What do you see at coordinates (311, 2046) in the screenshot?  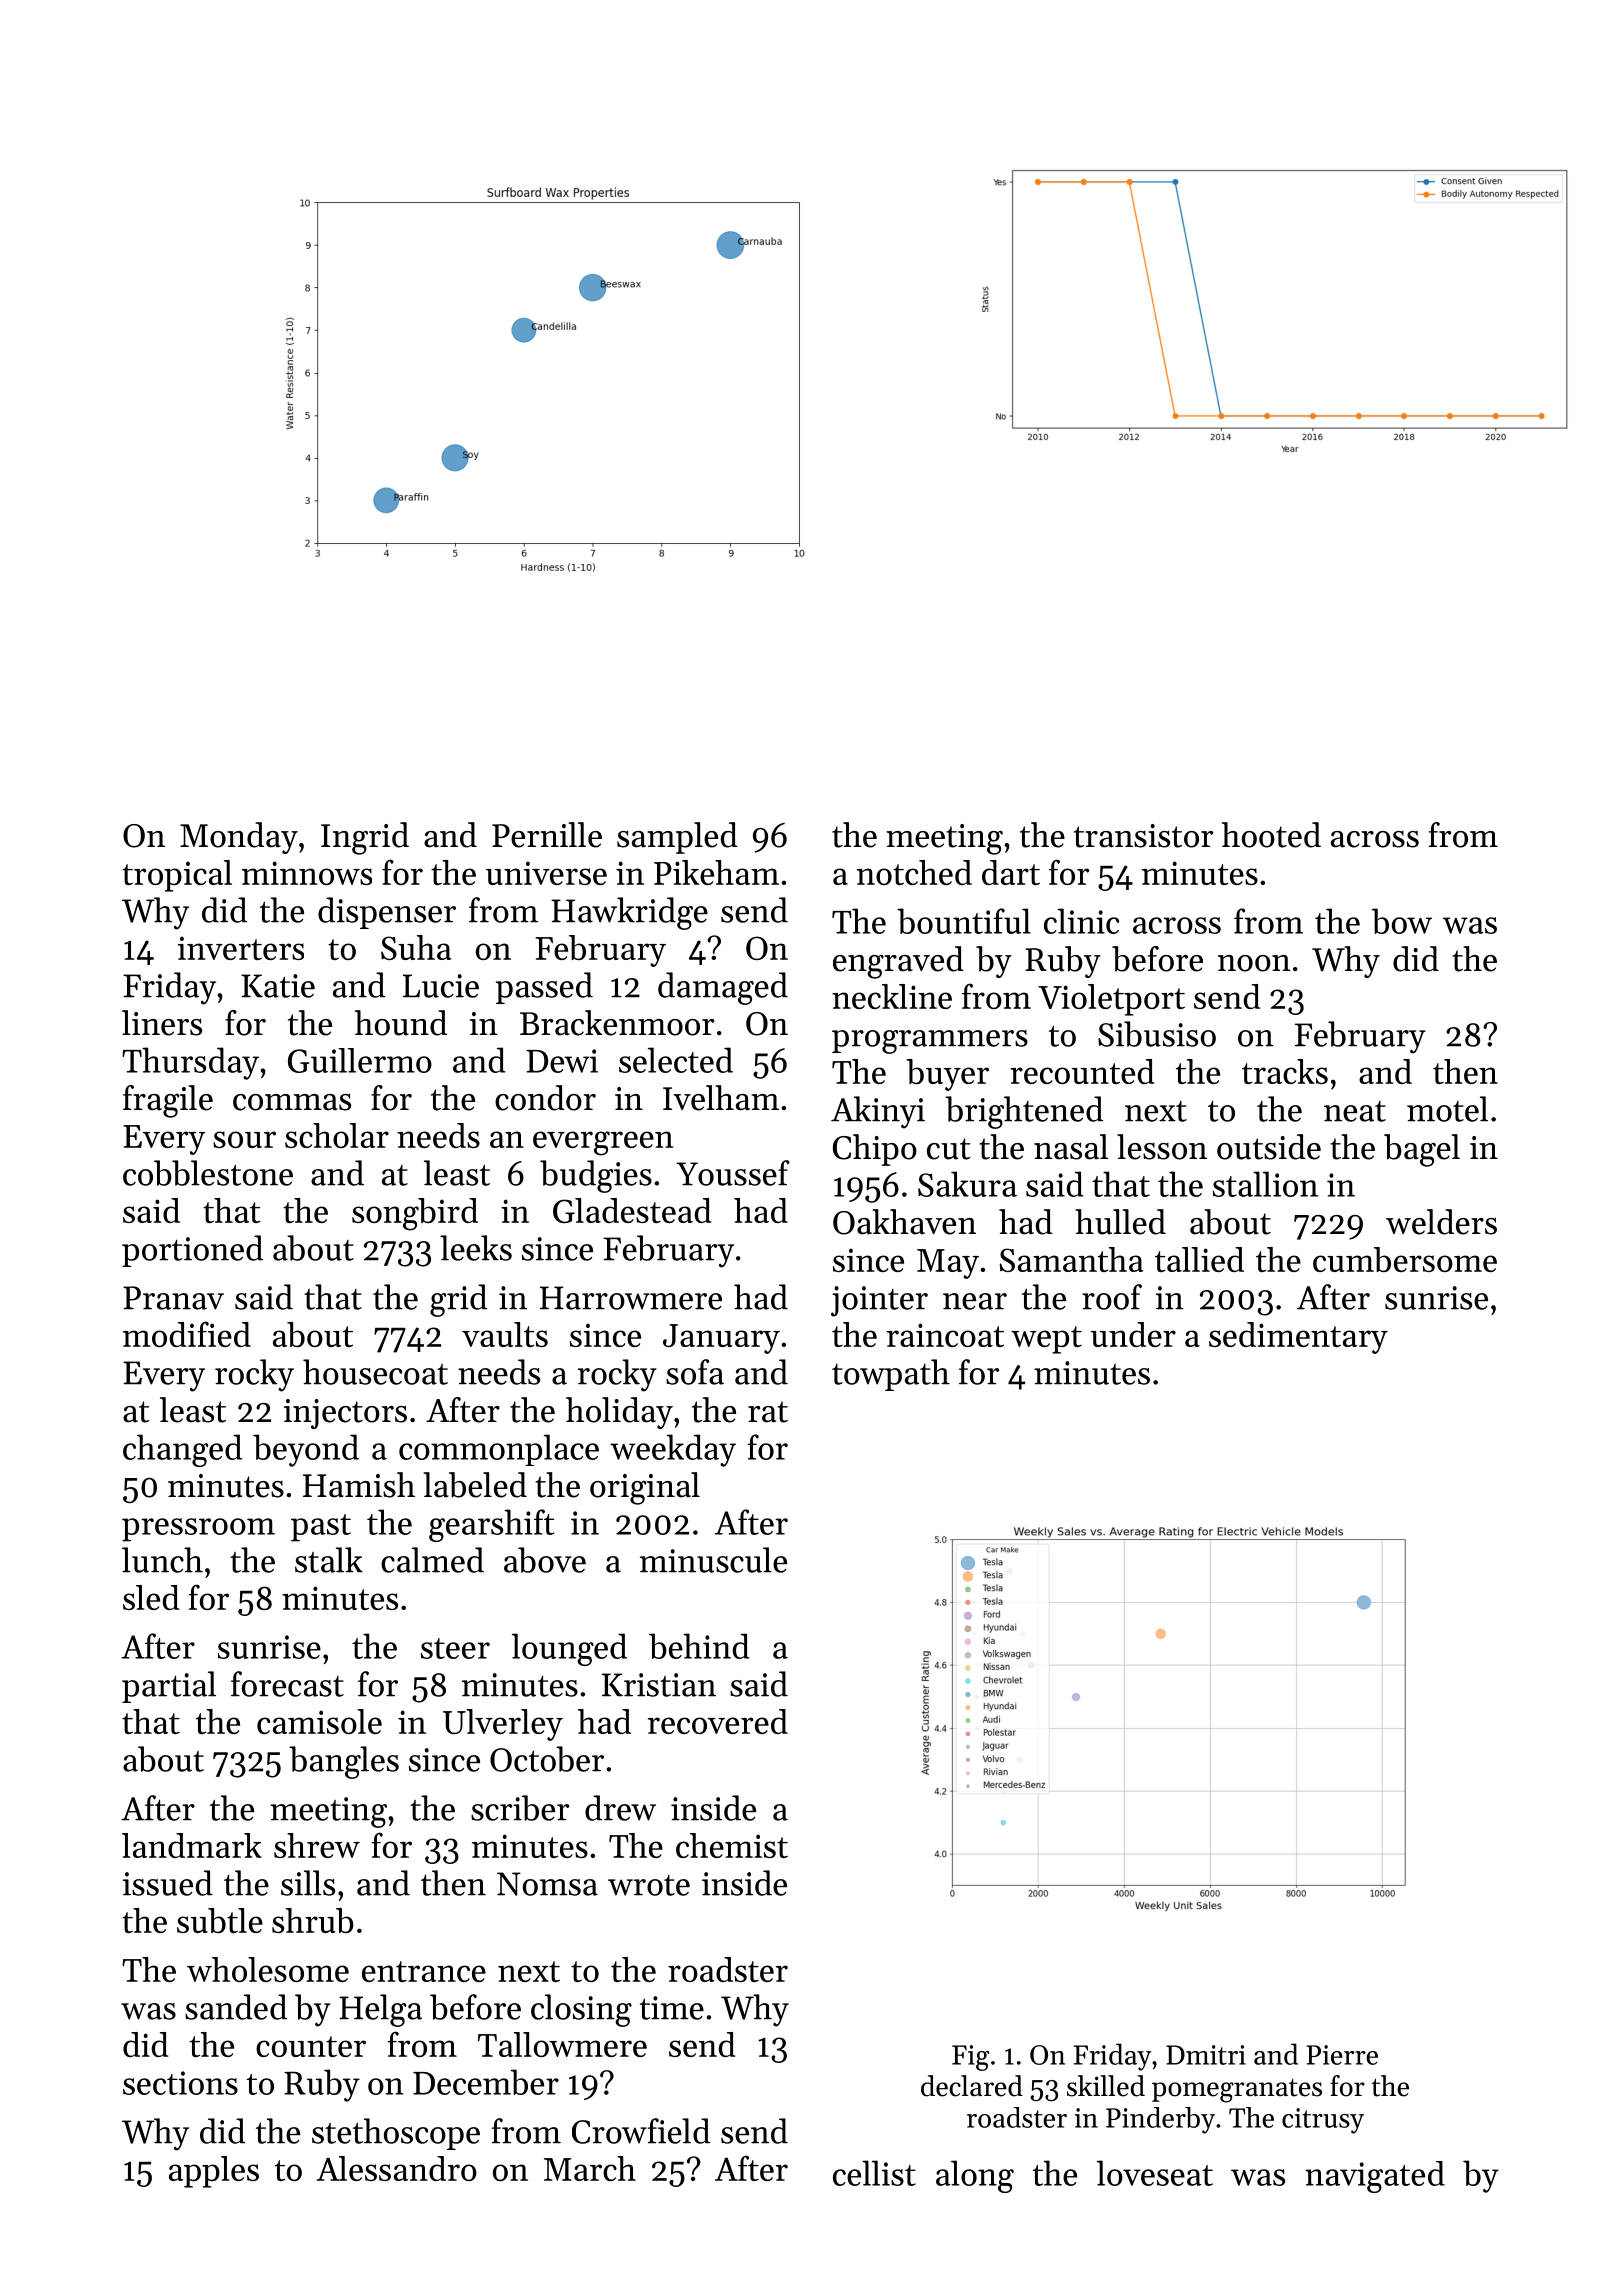 I see `counter` at bounding box center [311, 2046].
